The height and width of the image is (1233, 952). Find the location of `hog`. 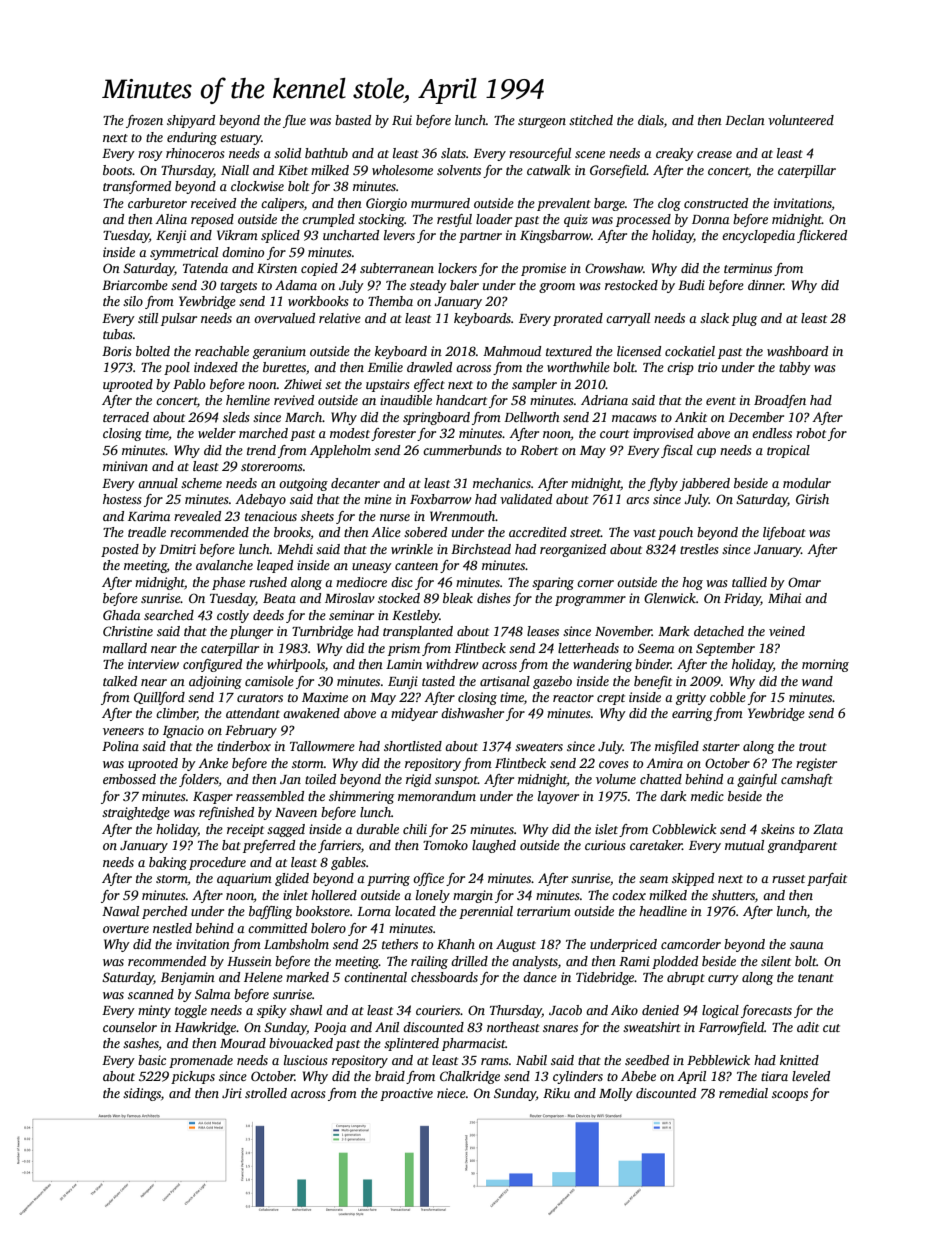

hog is located at coordinates (692, 583).
